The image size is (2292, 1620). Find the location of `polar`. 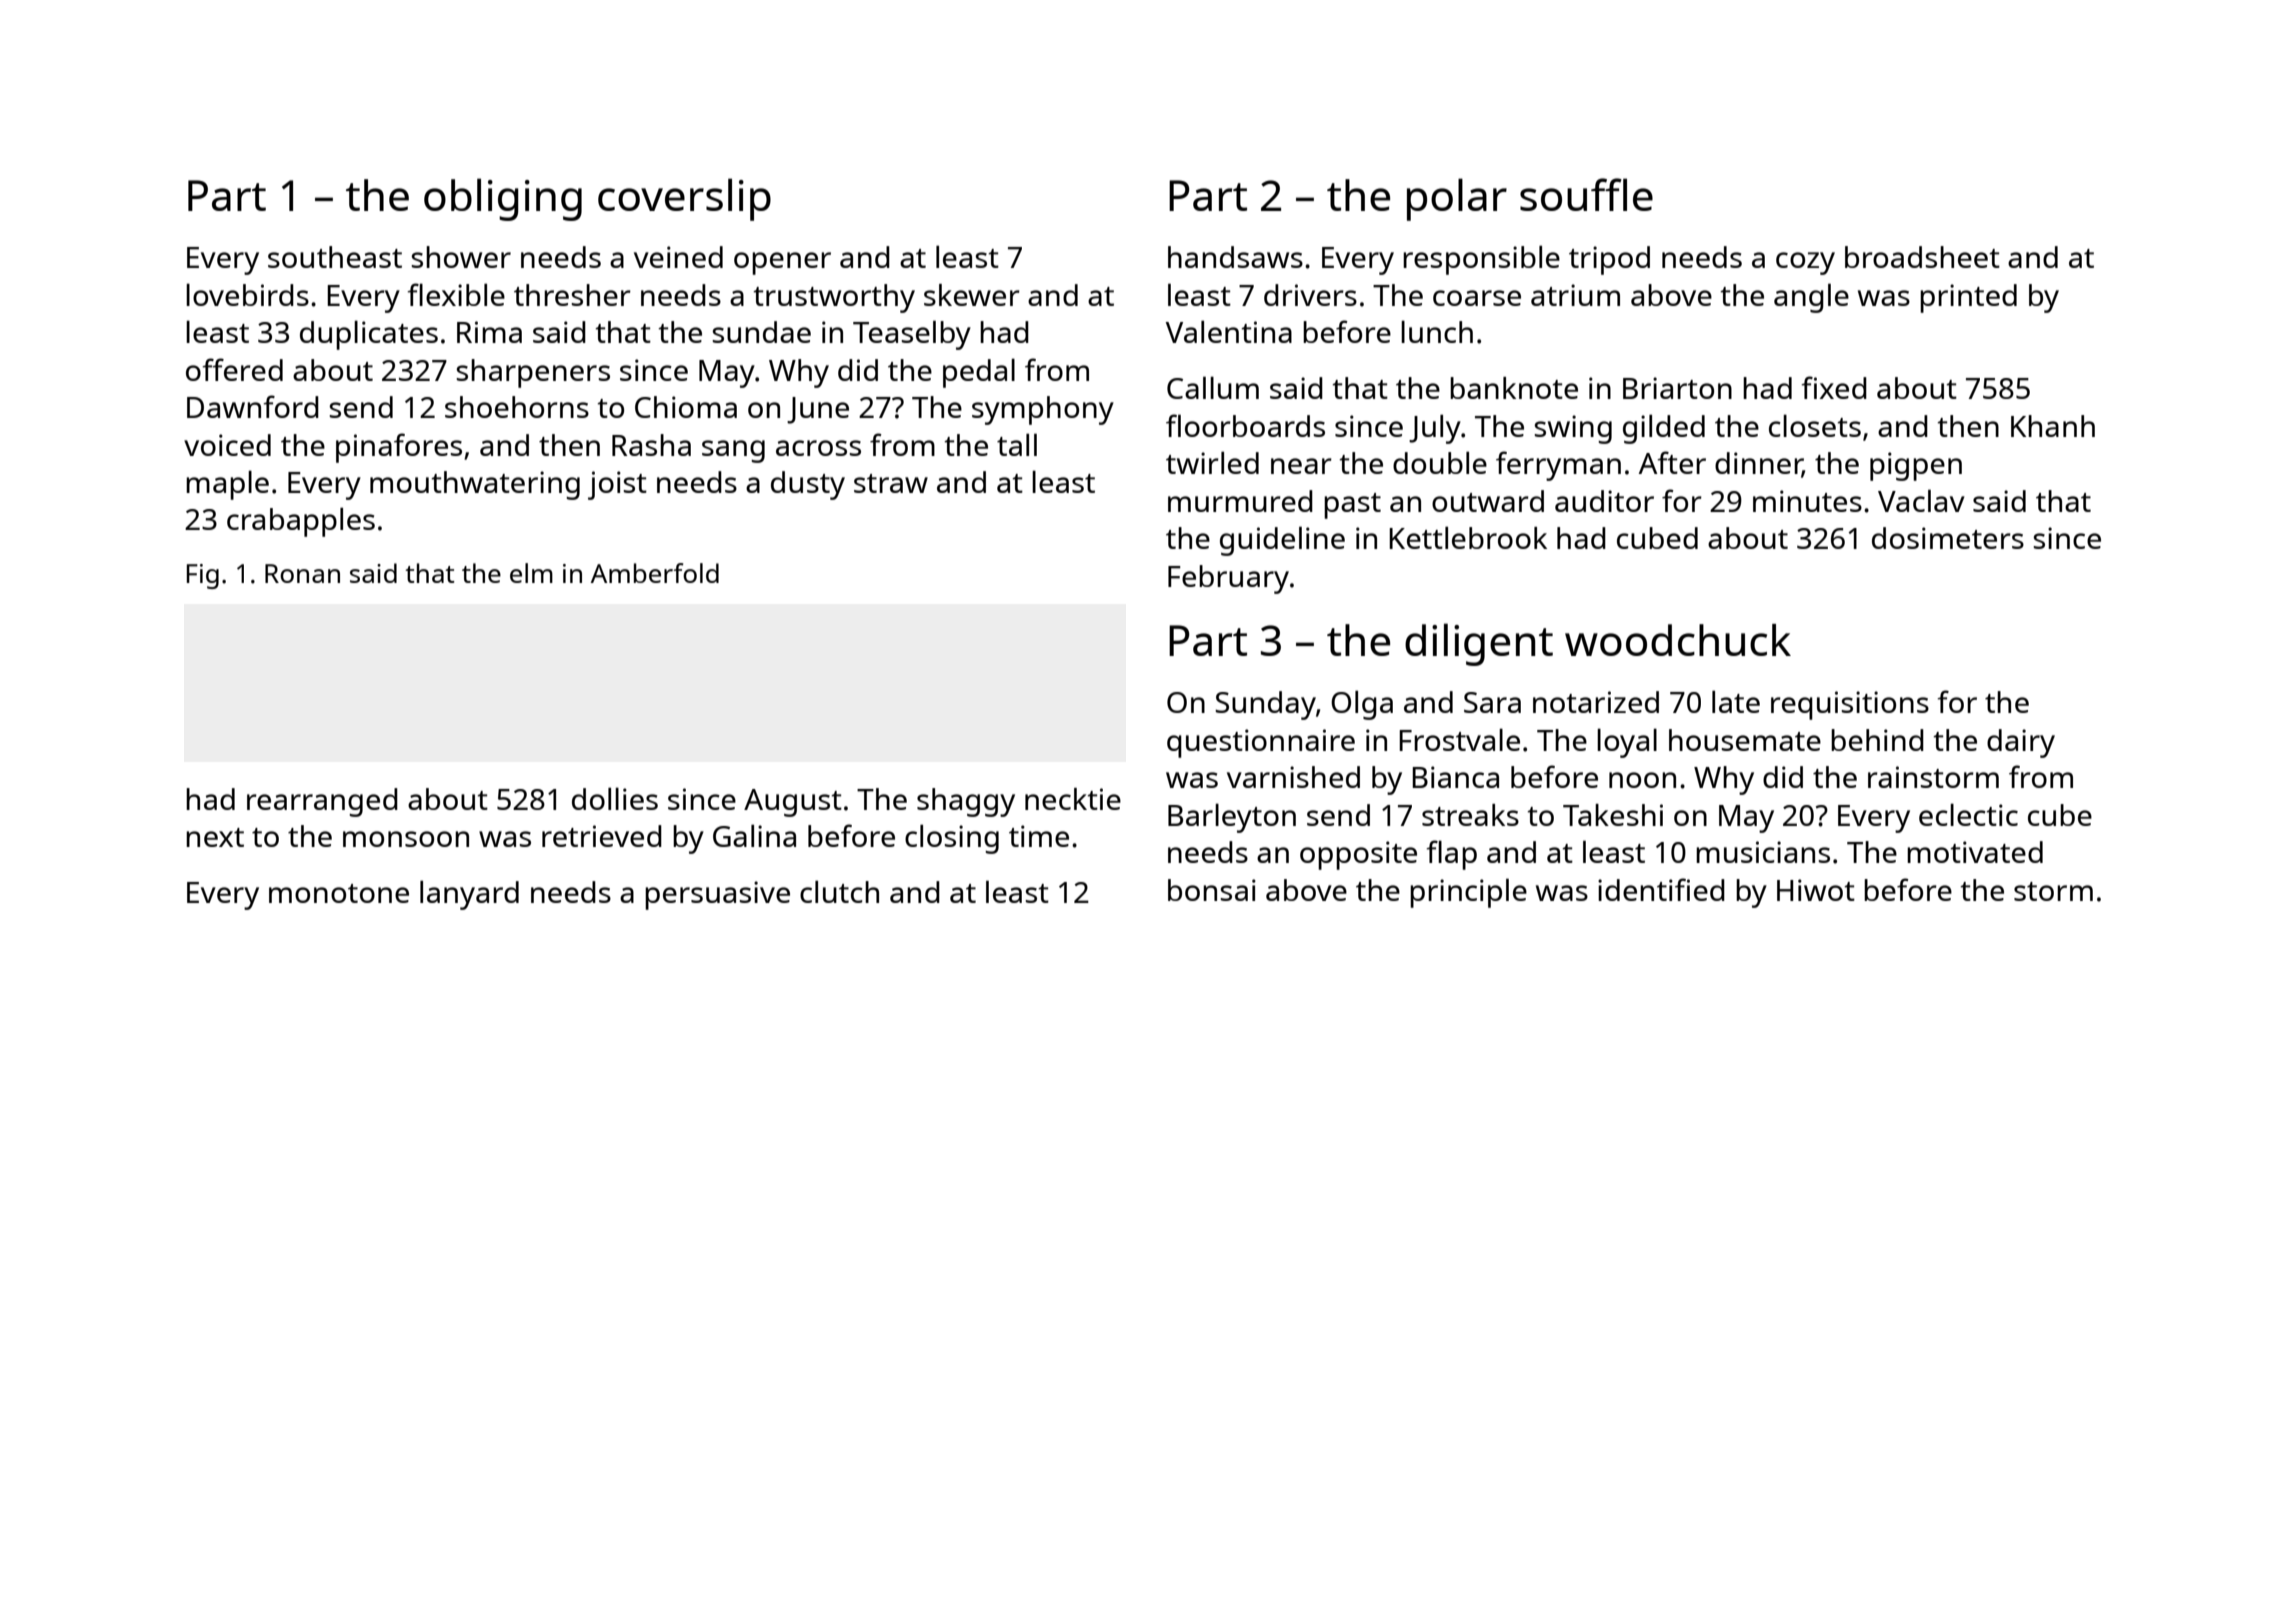

polar is located at coordinates (1457, 199).
